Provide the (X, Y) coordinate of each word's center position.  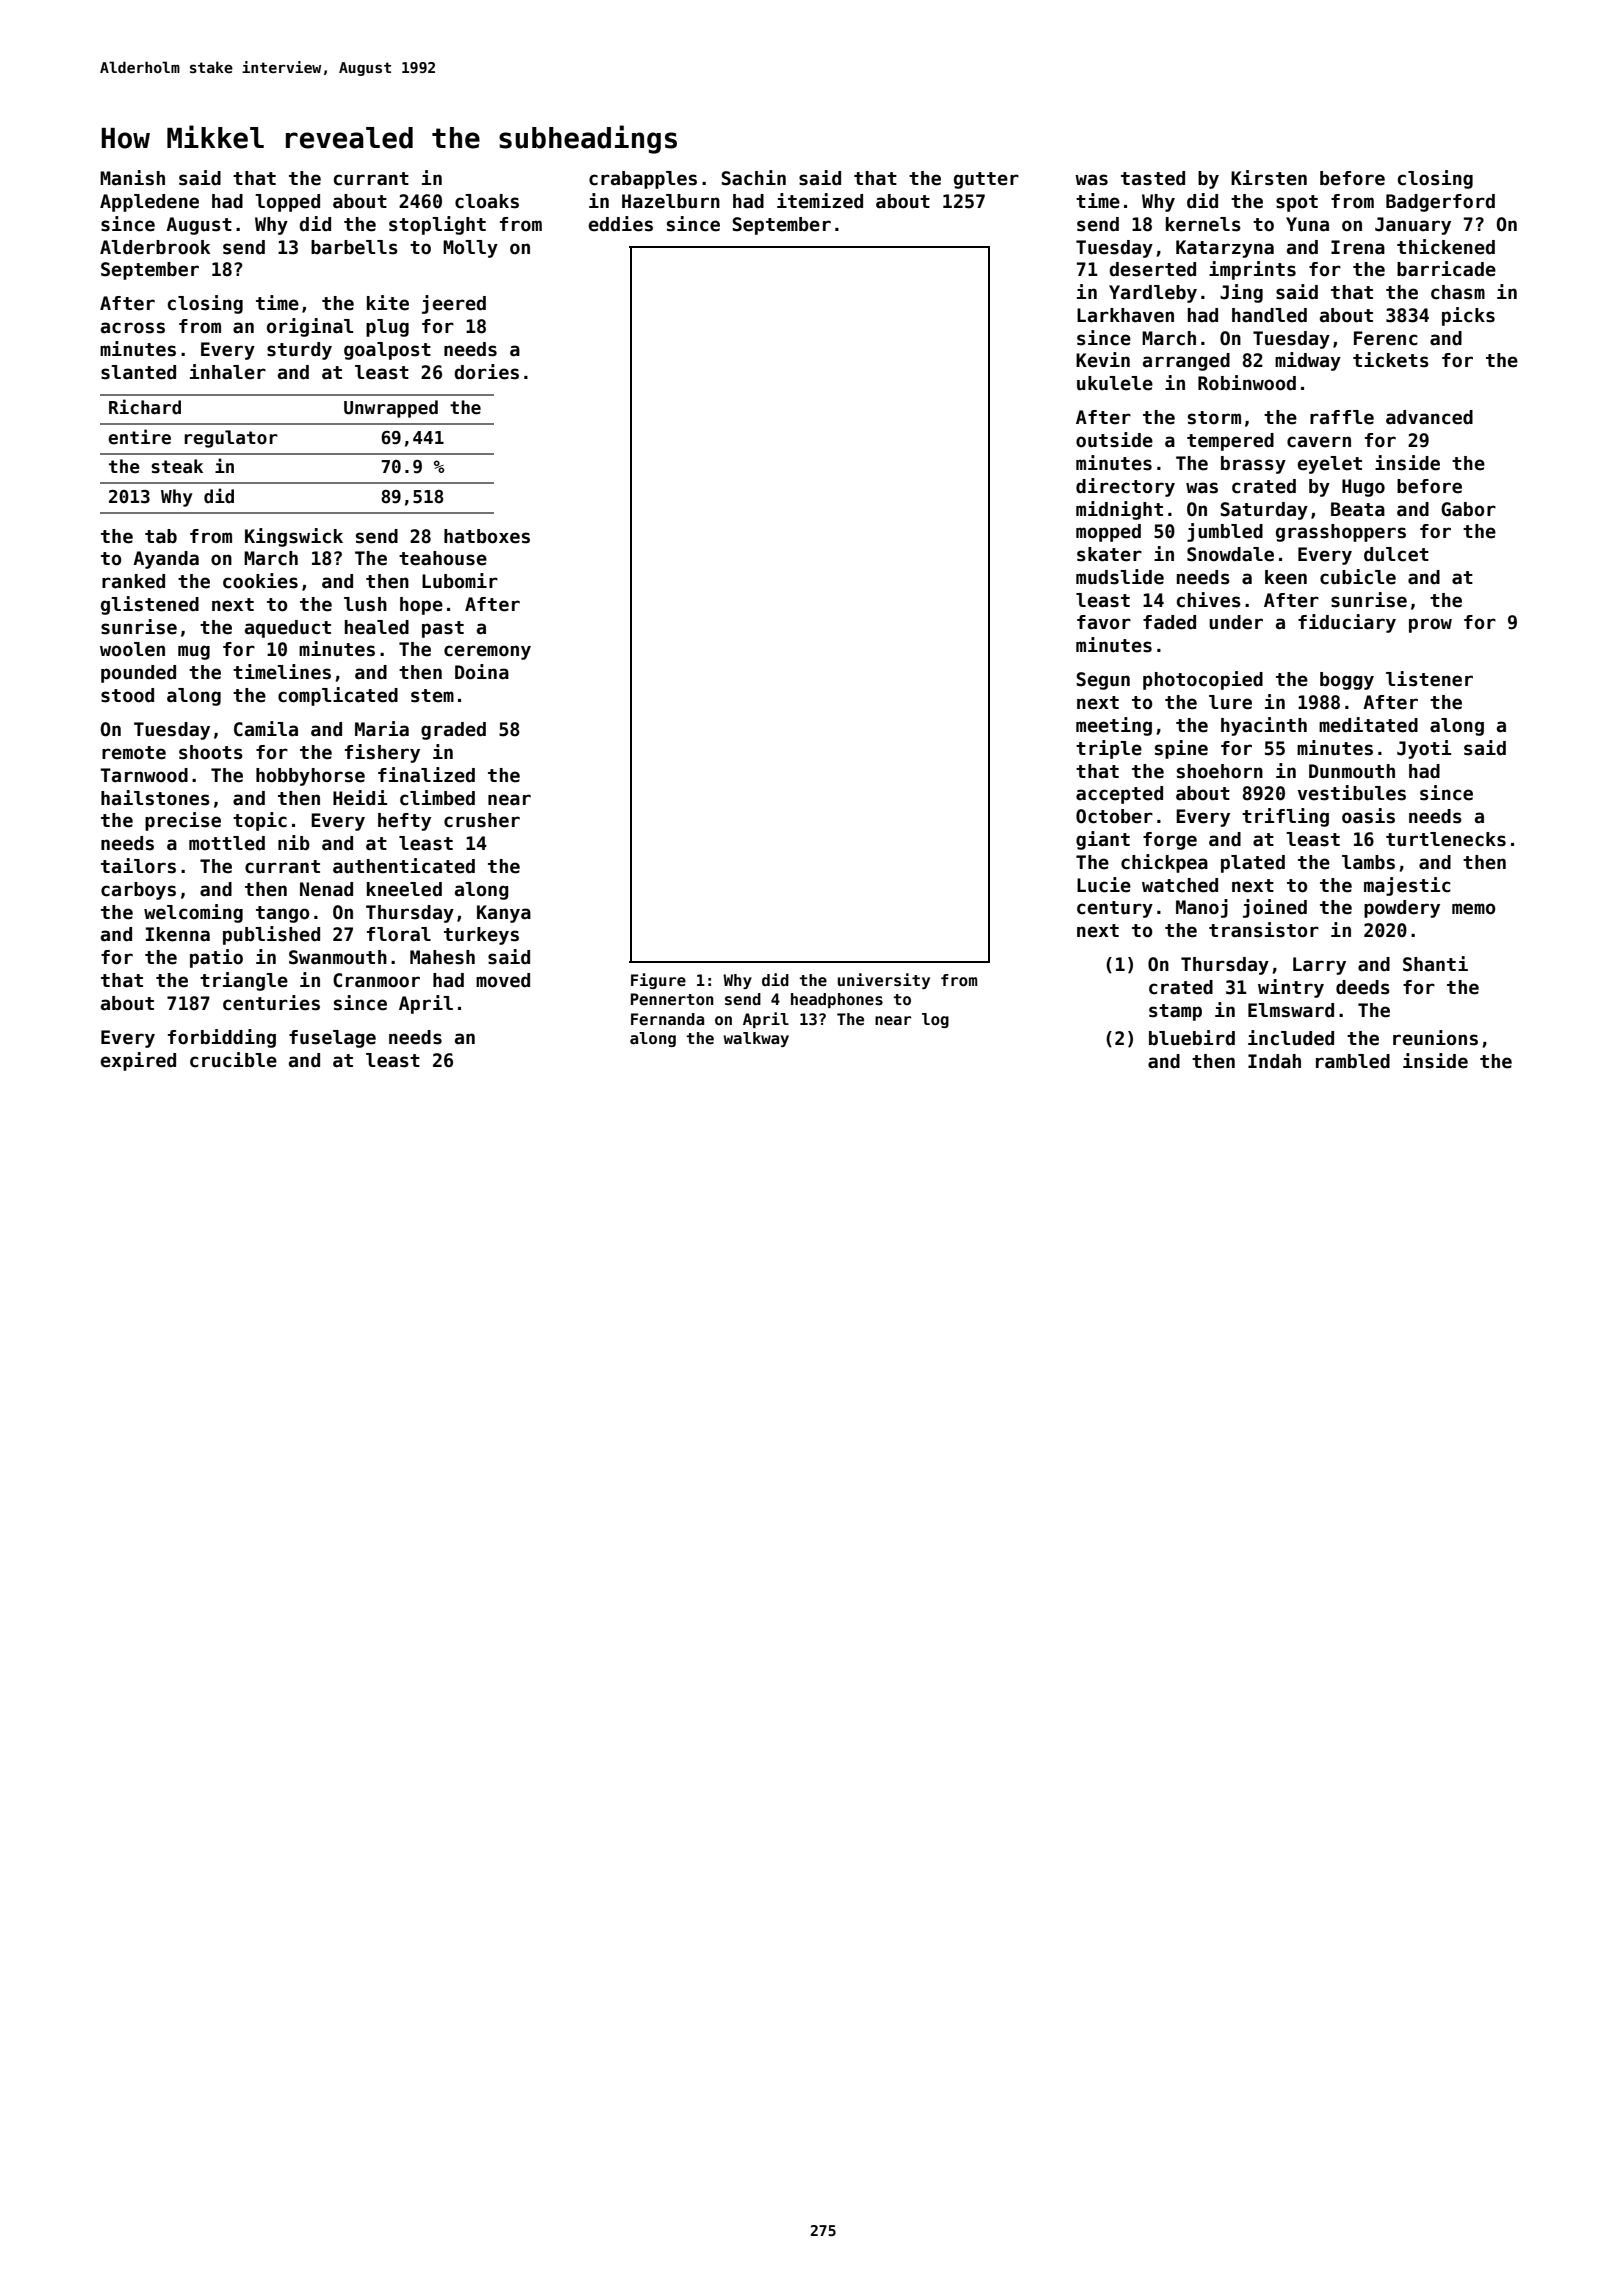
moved (503, 980)
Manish (132, 178)
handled (1269, 315)
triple (1109, 749)
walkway (756, 1039)
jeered (454, 304)
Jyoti (1424, 749)
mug (194, 652)
